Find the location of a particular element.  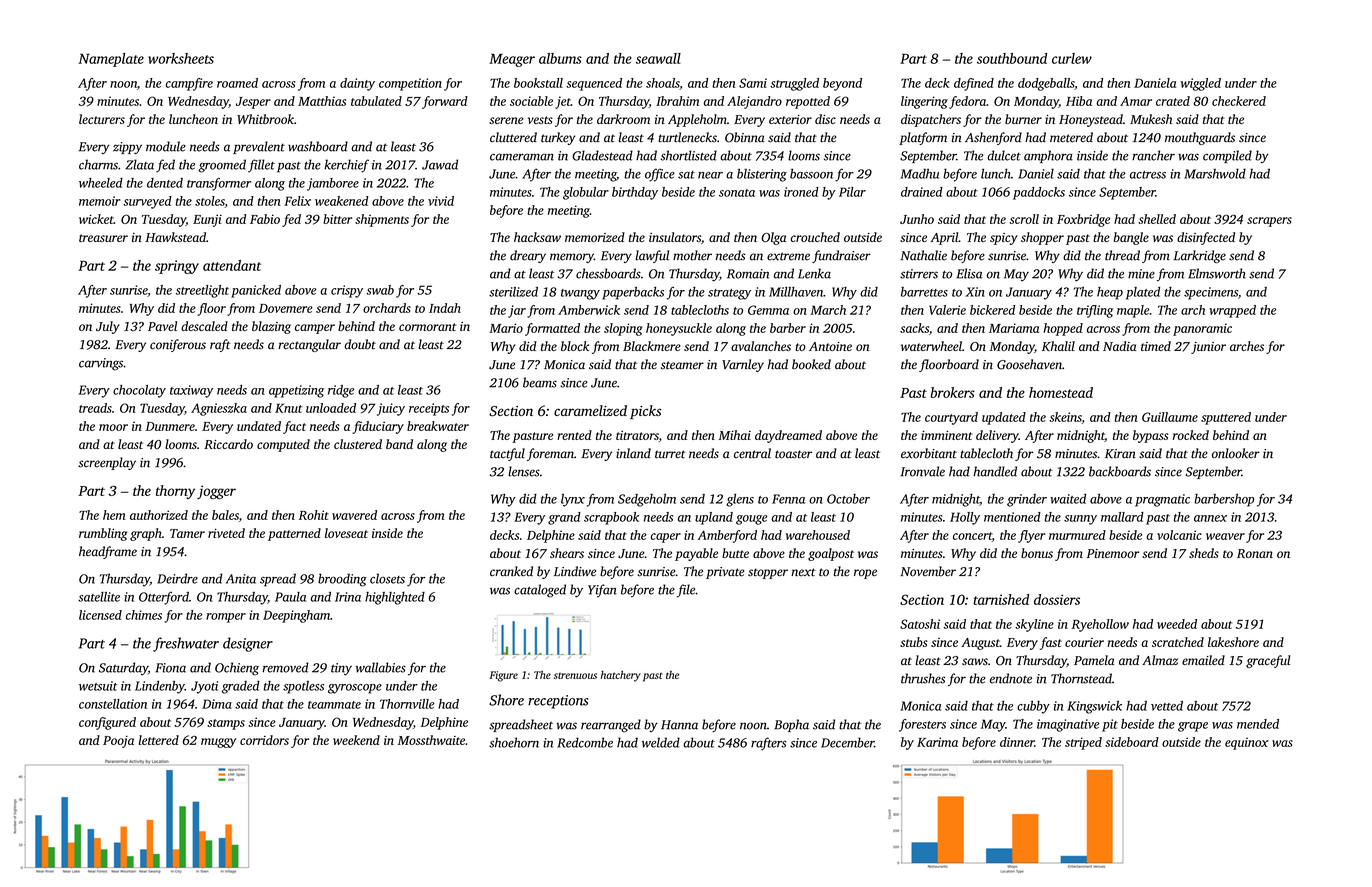

weekend is located at coordinates (356, 740).
